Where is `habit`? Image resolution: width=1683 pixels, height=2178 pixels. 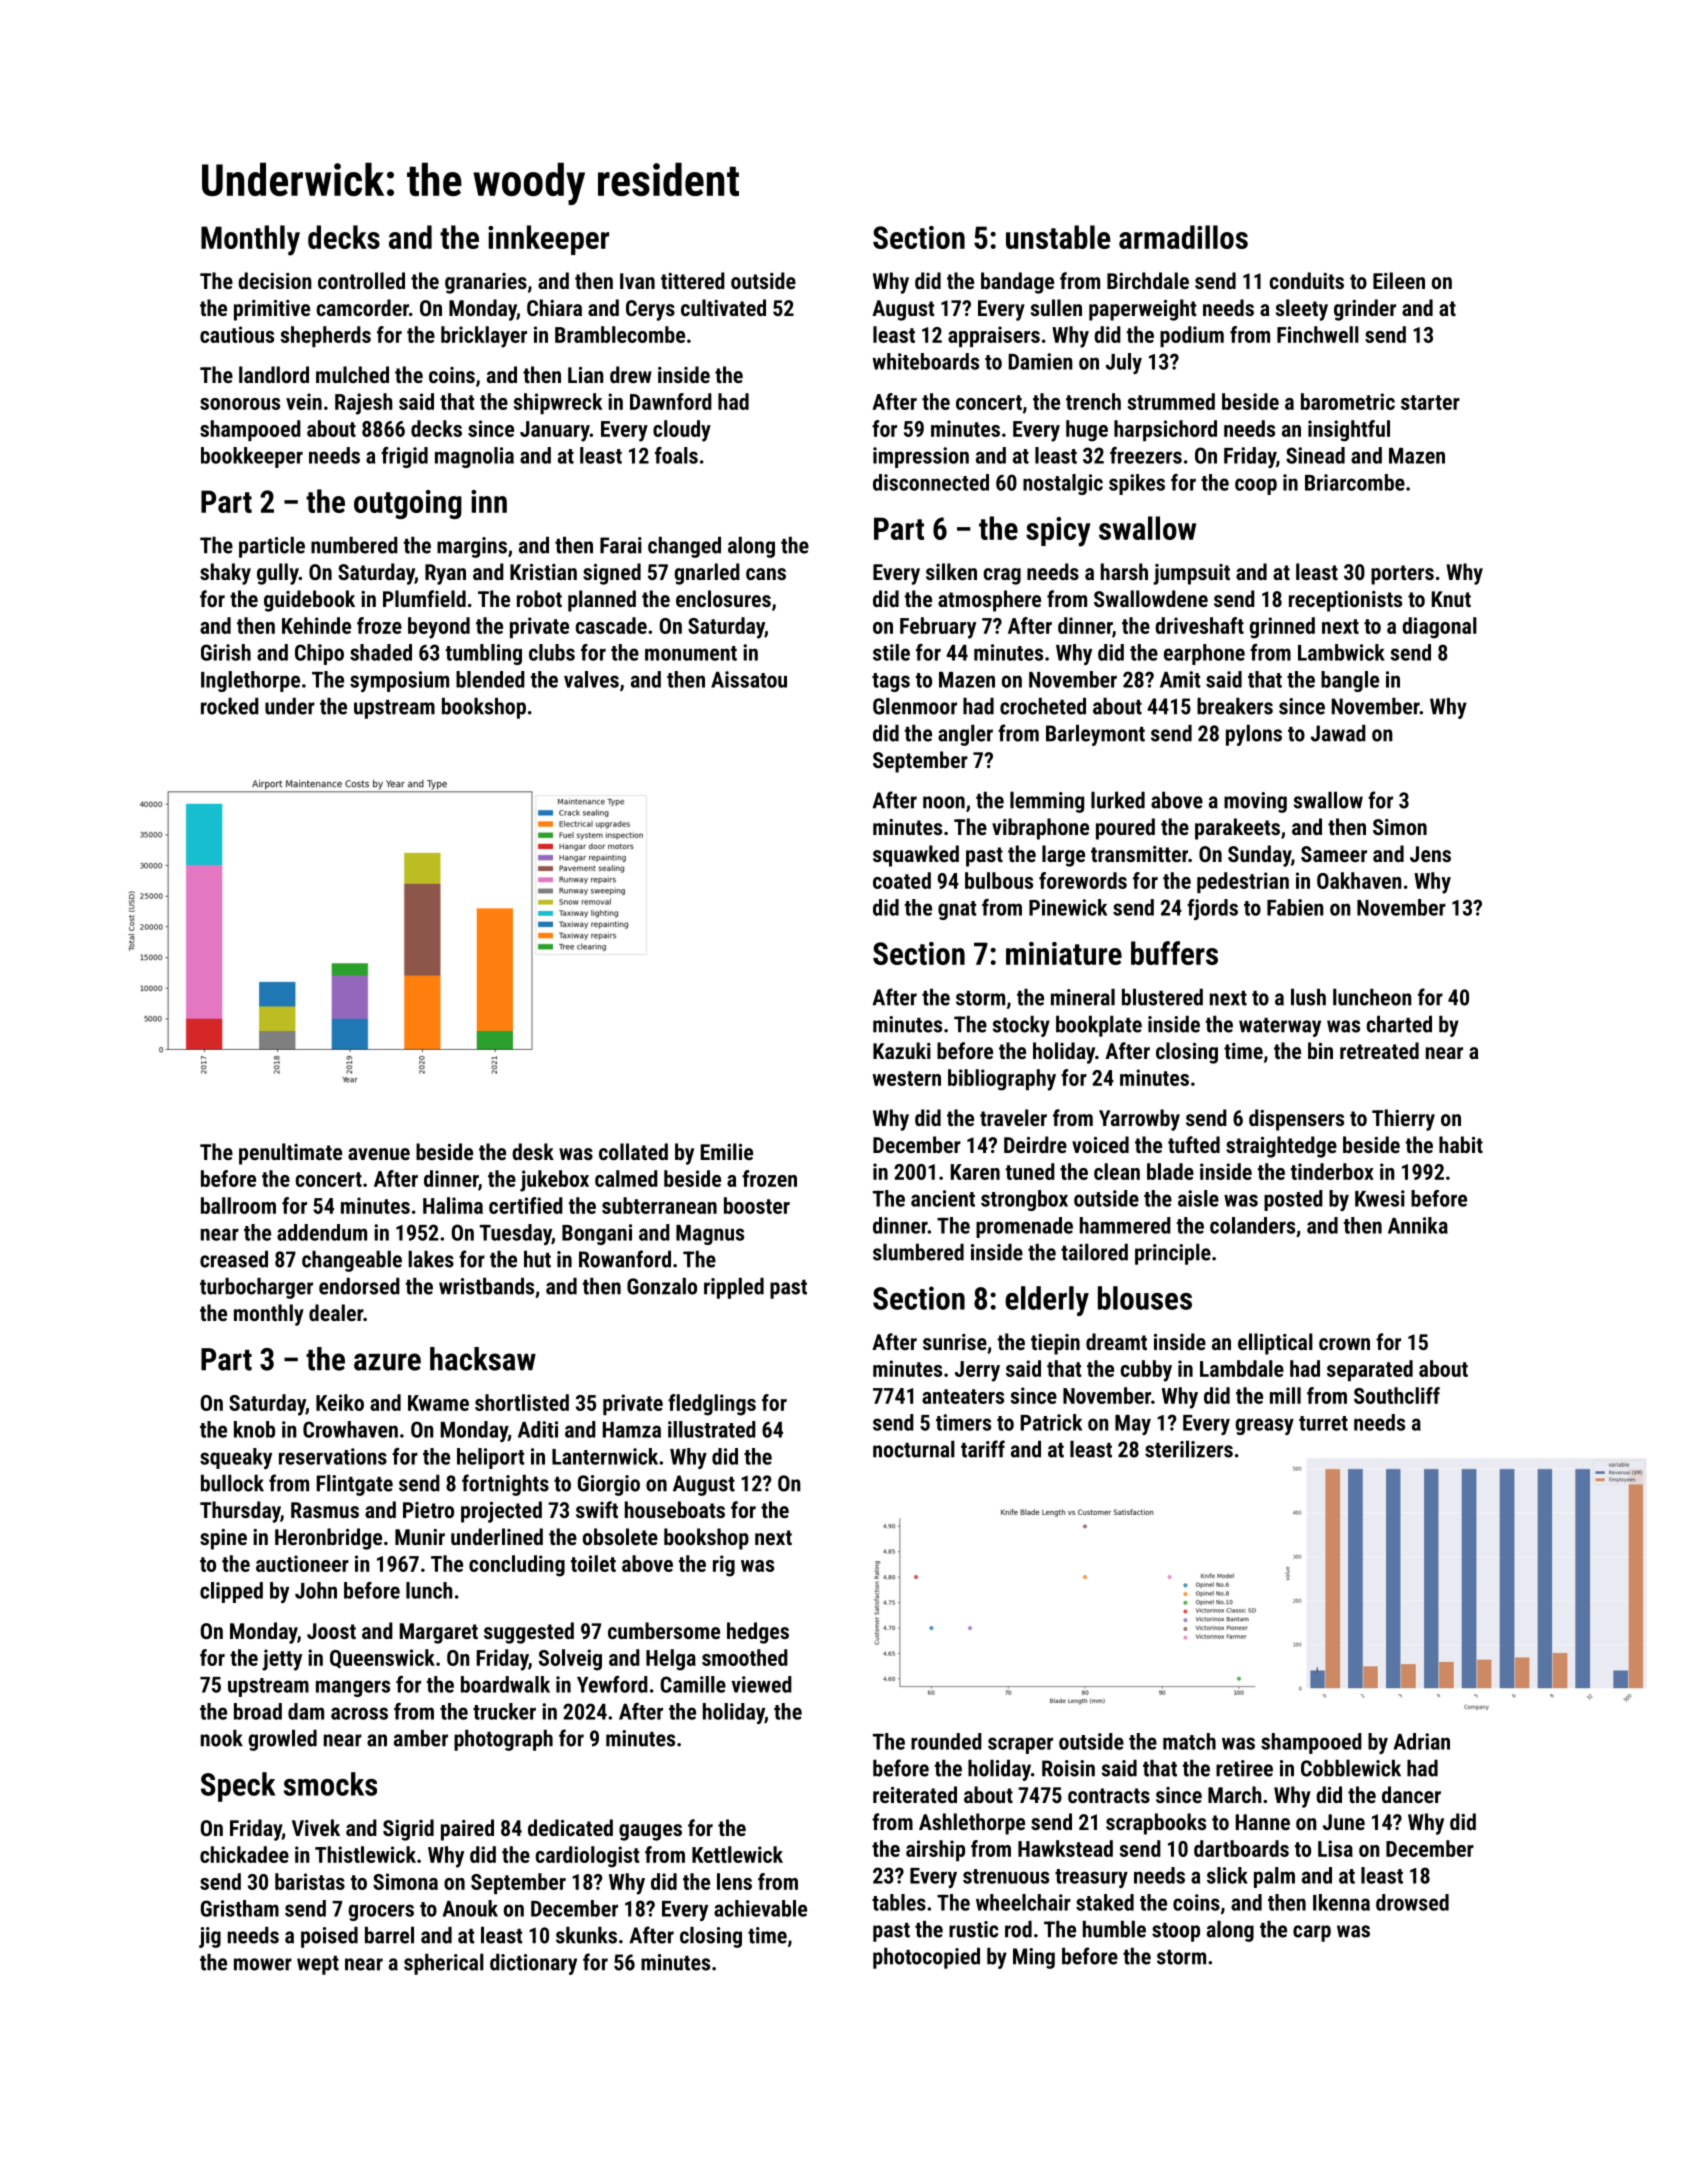 habit is located at coordinates (1461, 1144).
